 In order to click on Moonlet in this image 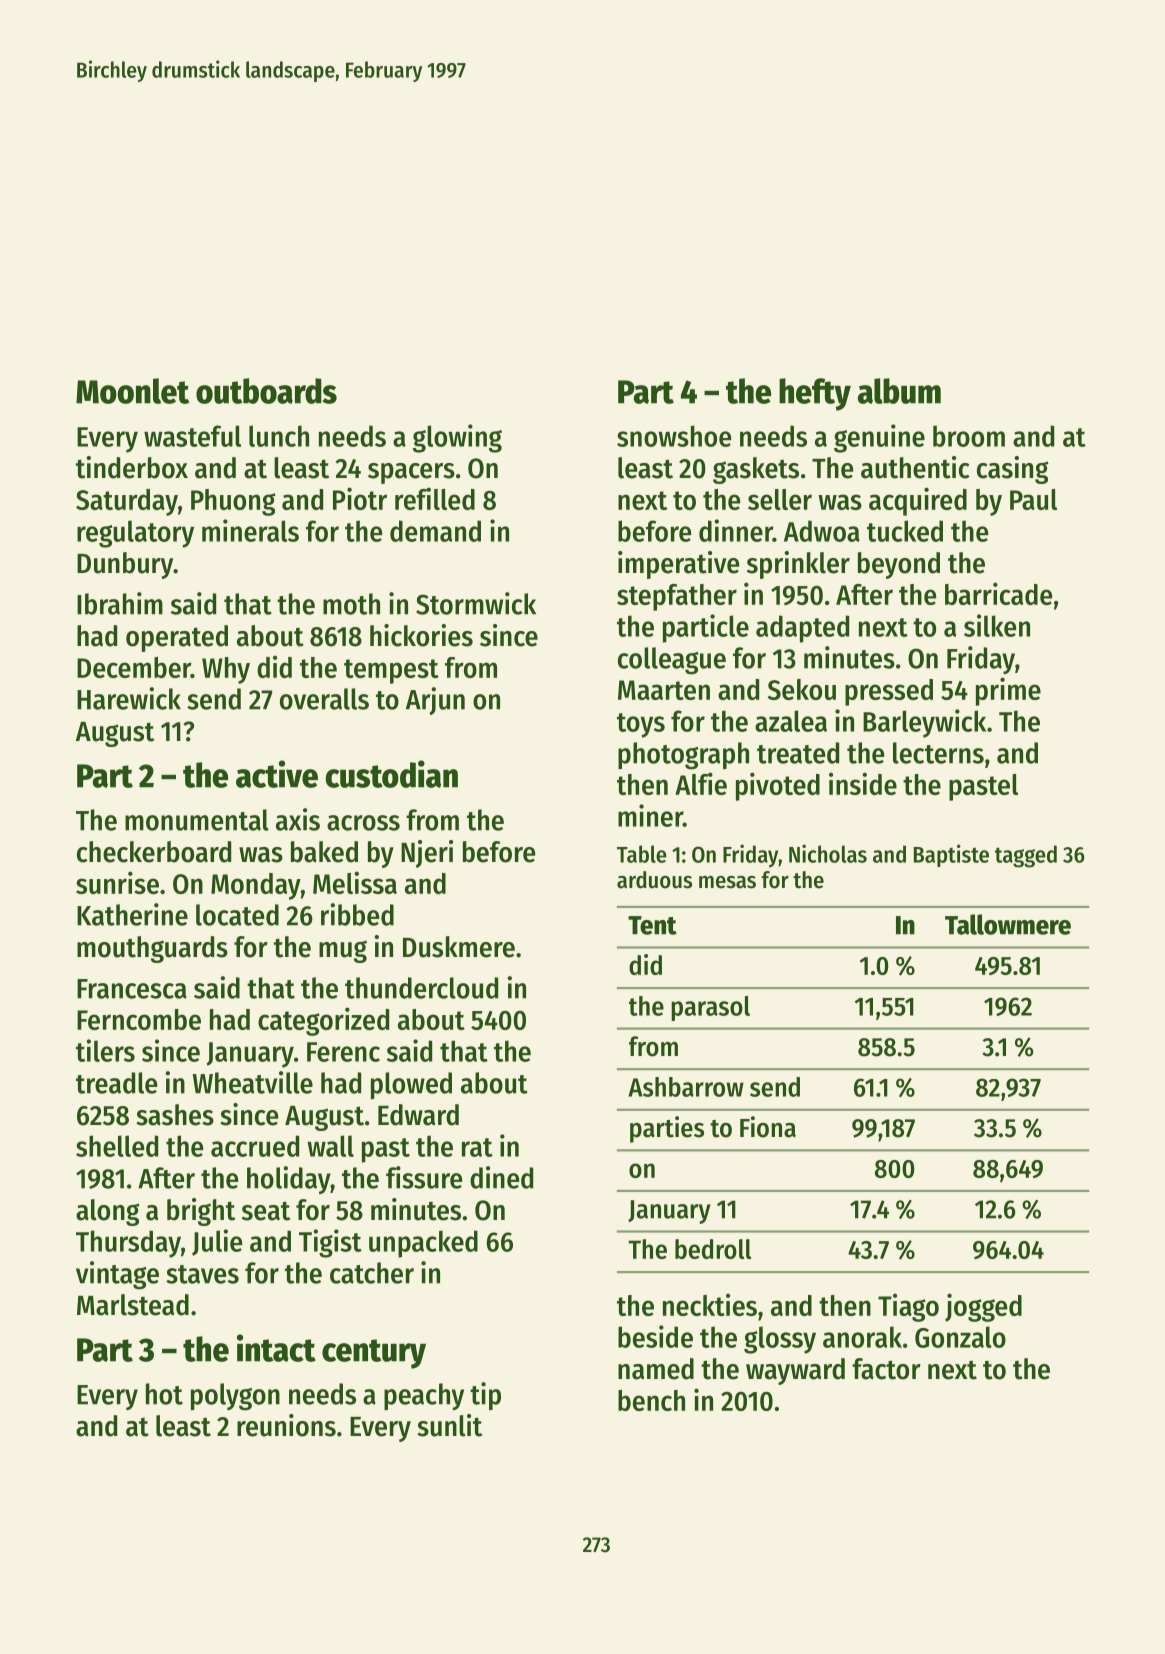, I will do `click(132, 391)`.
